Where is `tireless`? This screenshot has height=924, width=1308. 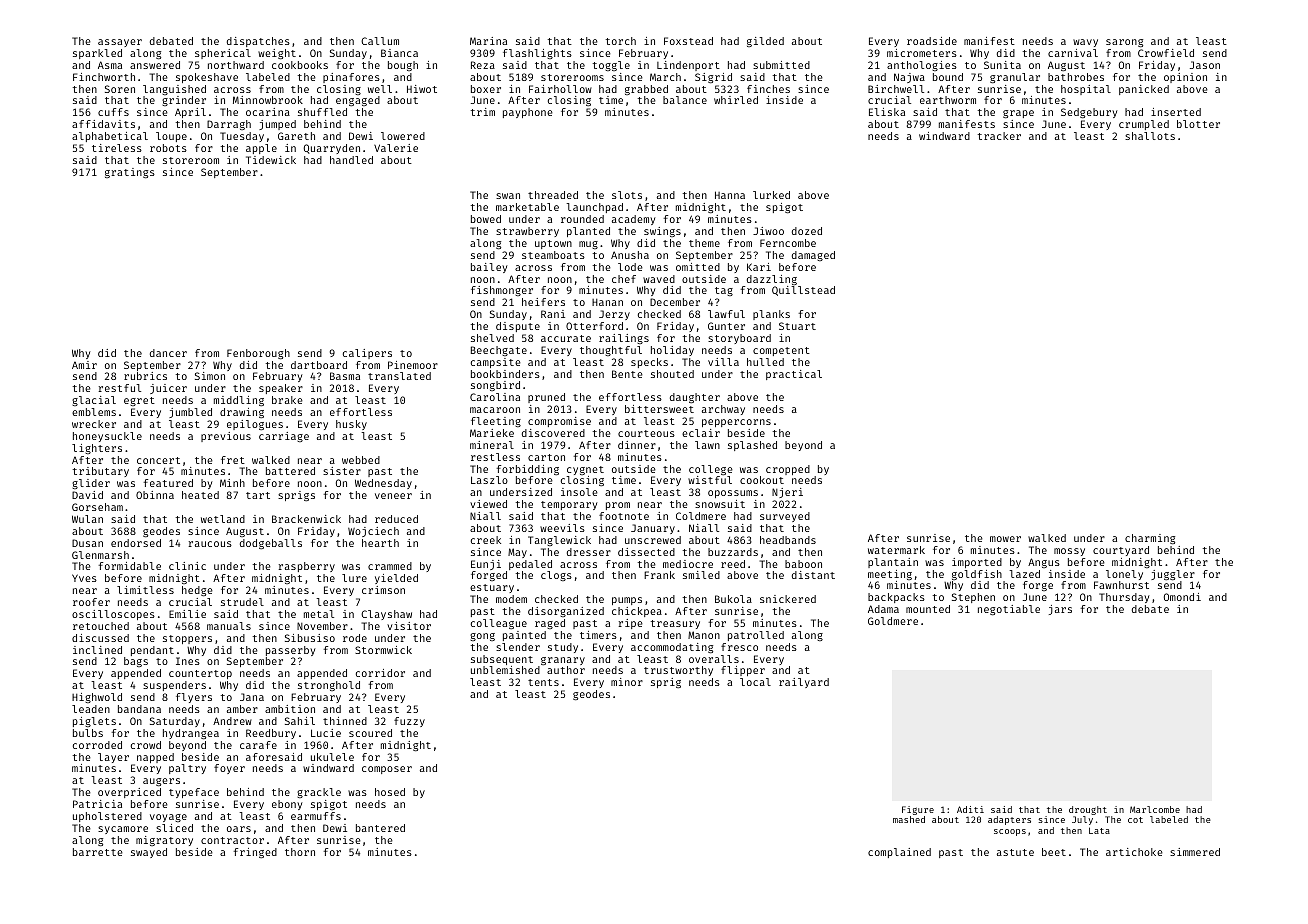
tireless is located at coordinates (117, 148).
